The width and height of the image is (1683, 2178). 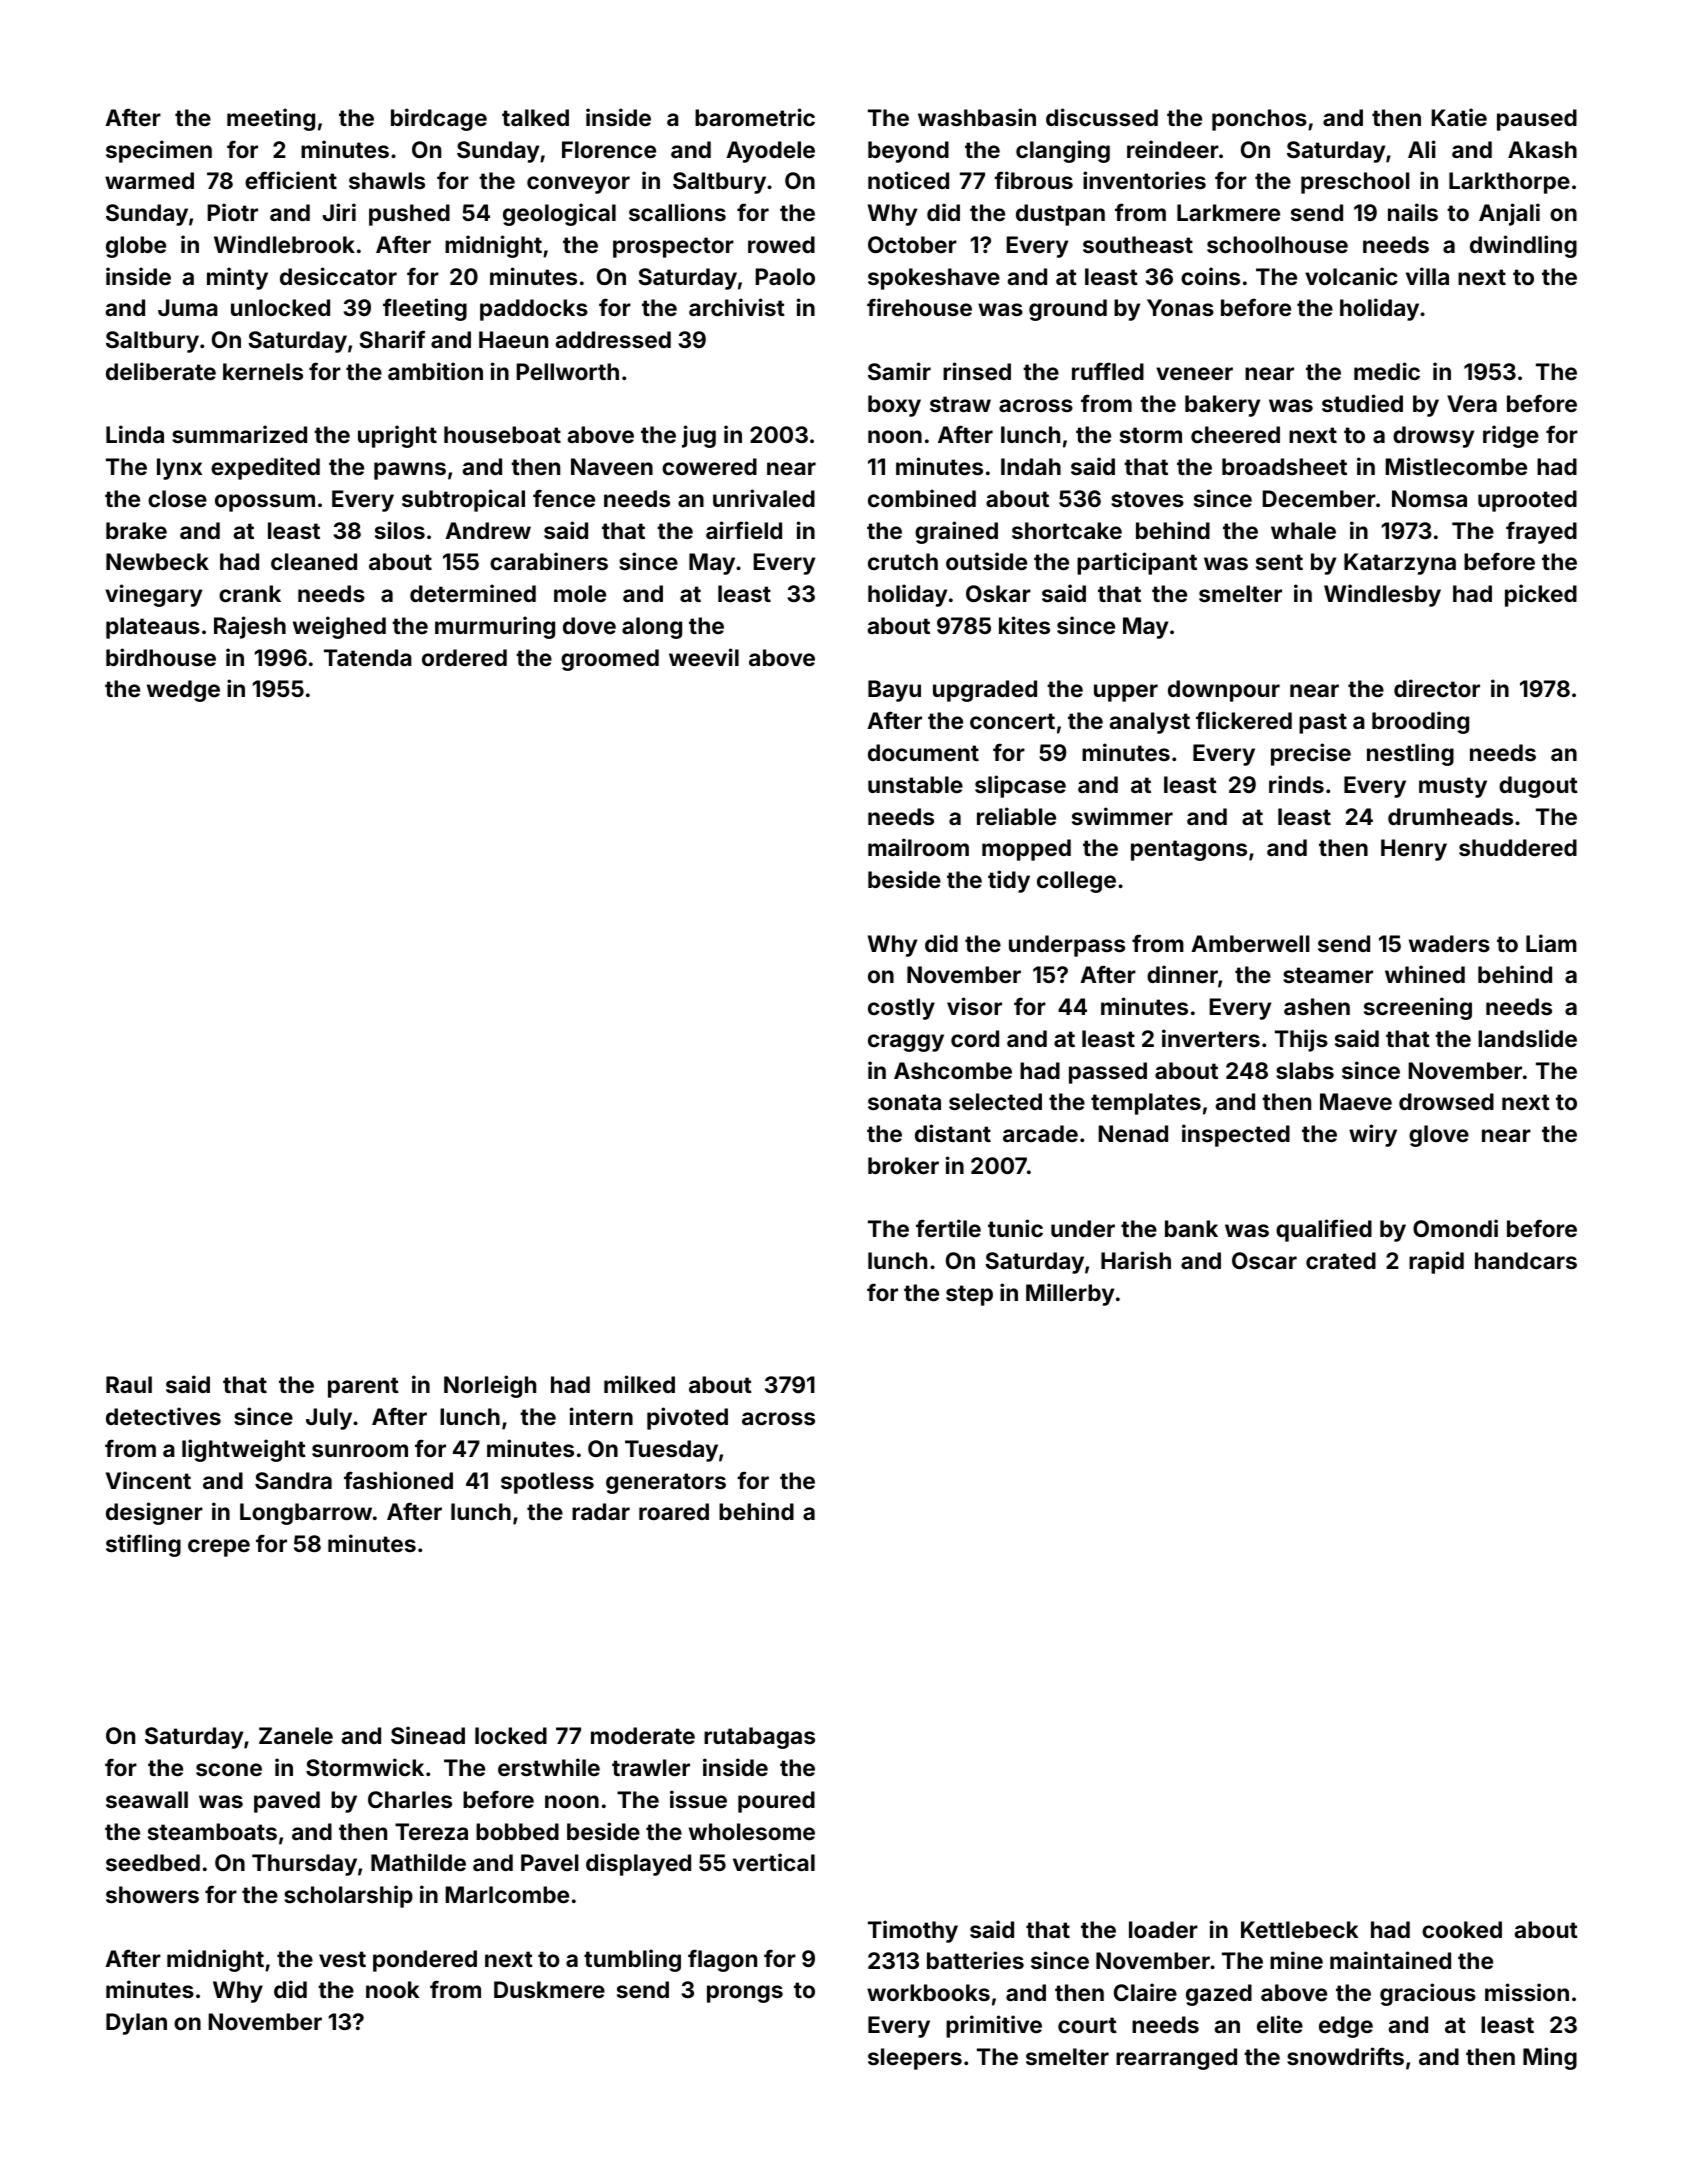 I want to click on sonata, so click(x=904, y=1102).
